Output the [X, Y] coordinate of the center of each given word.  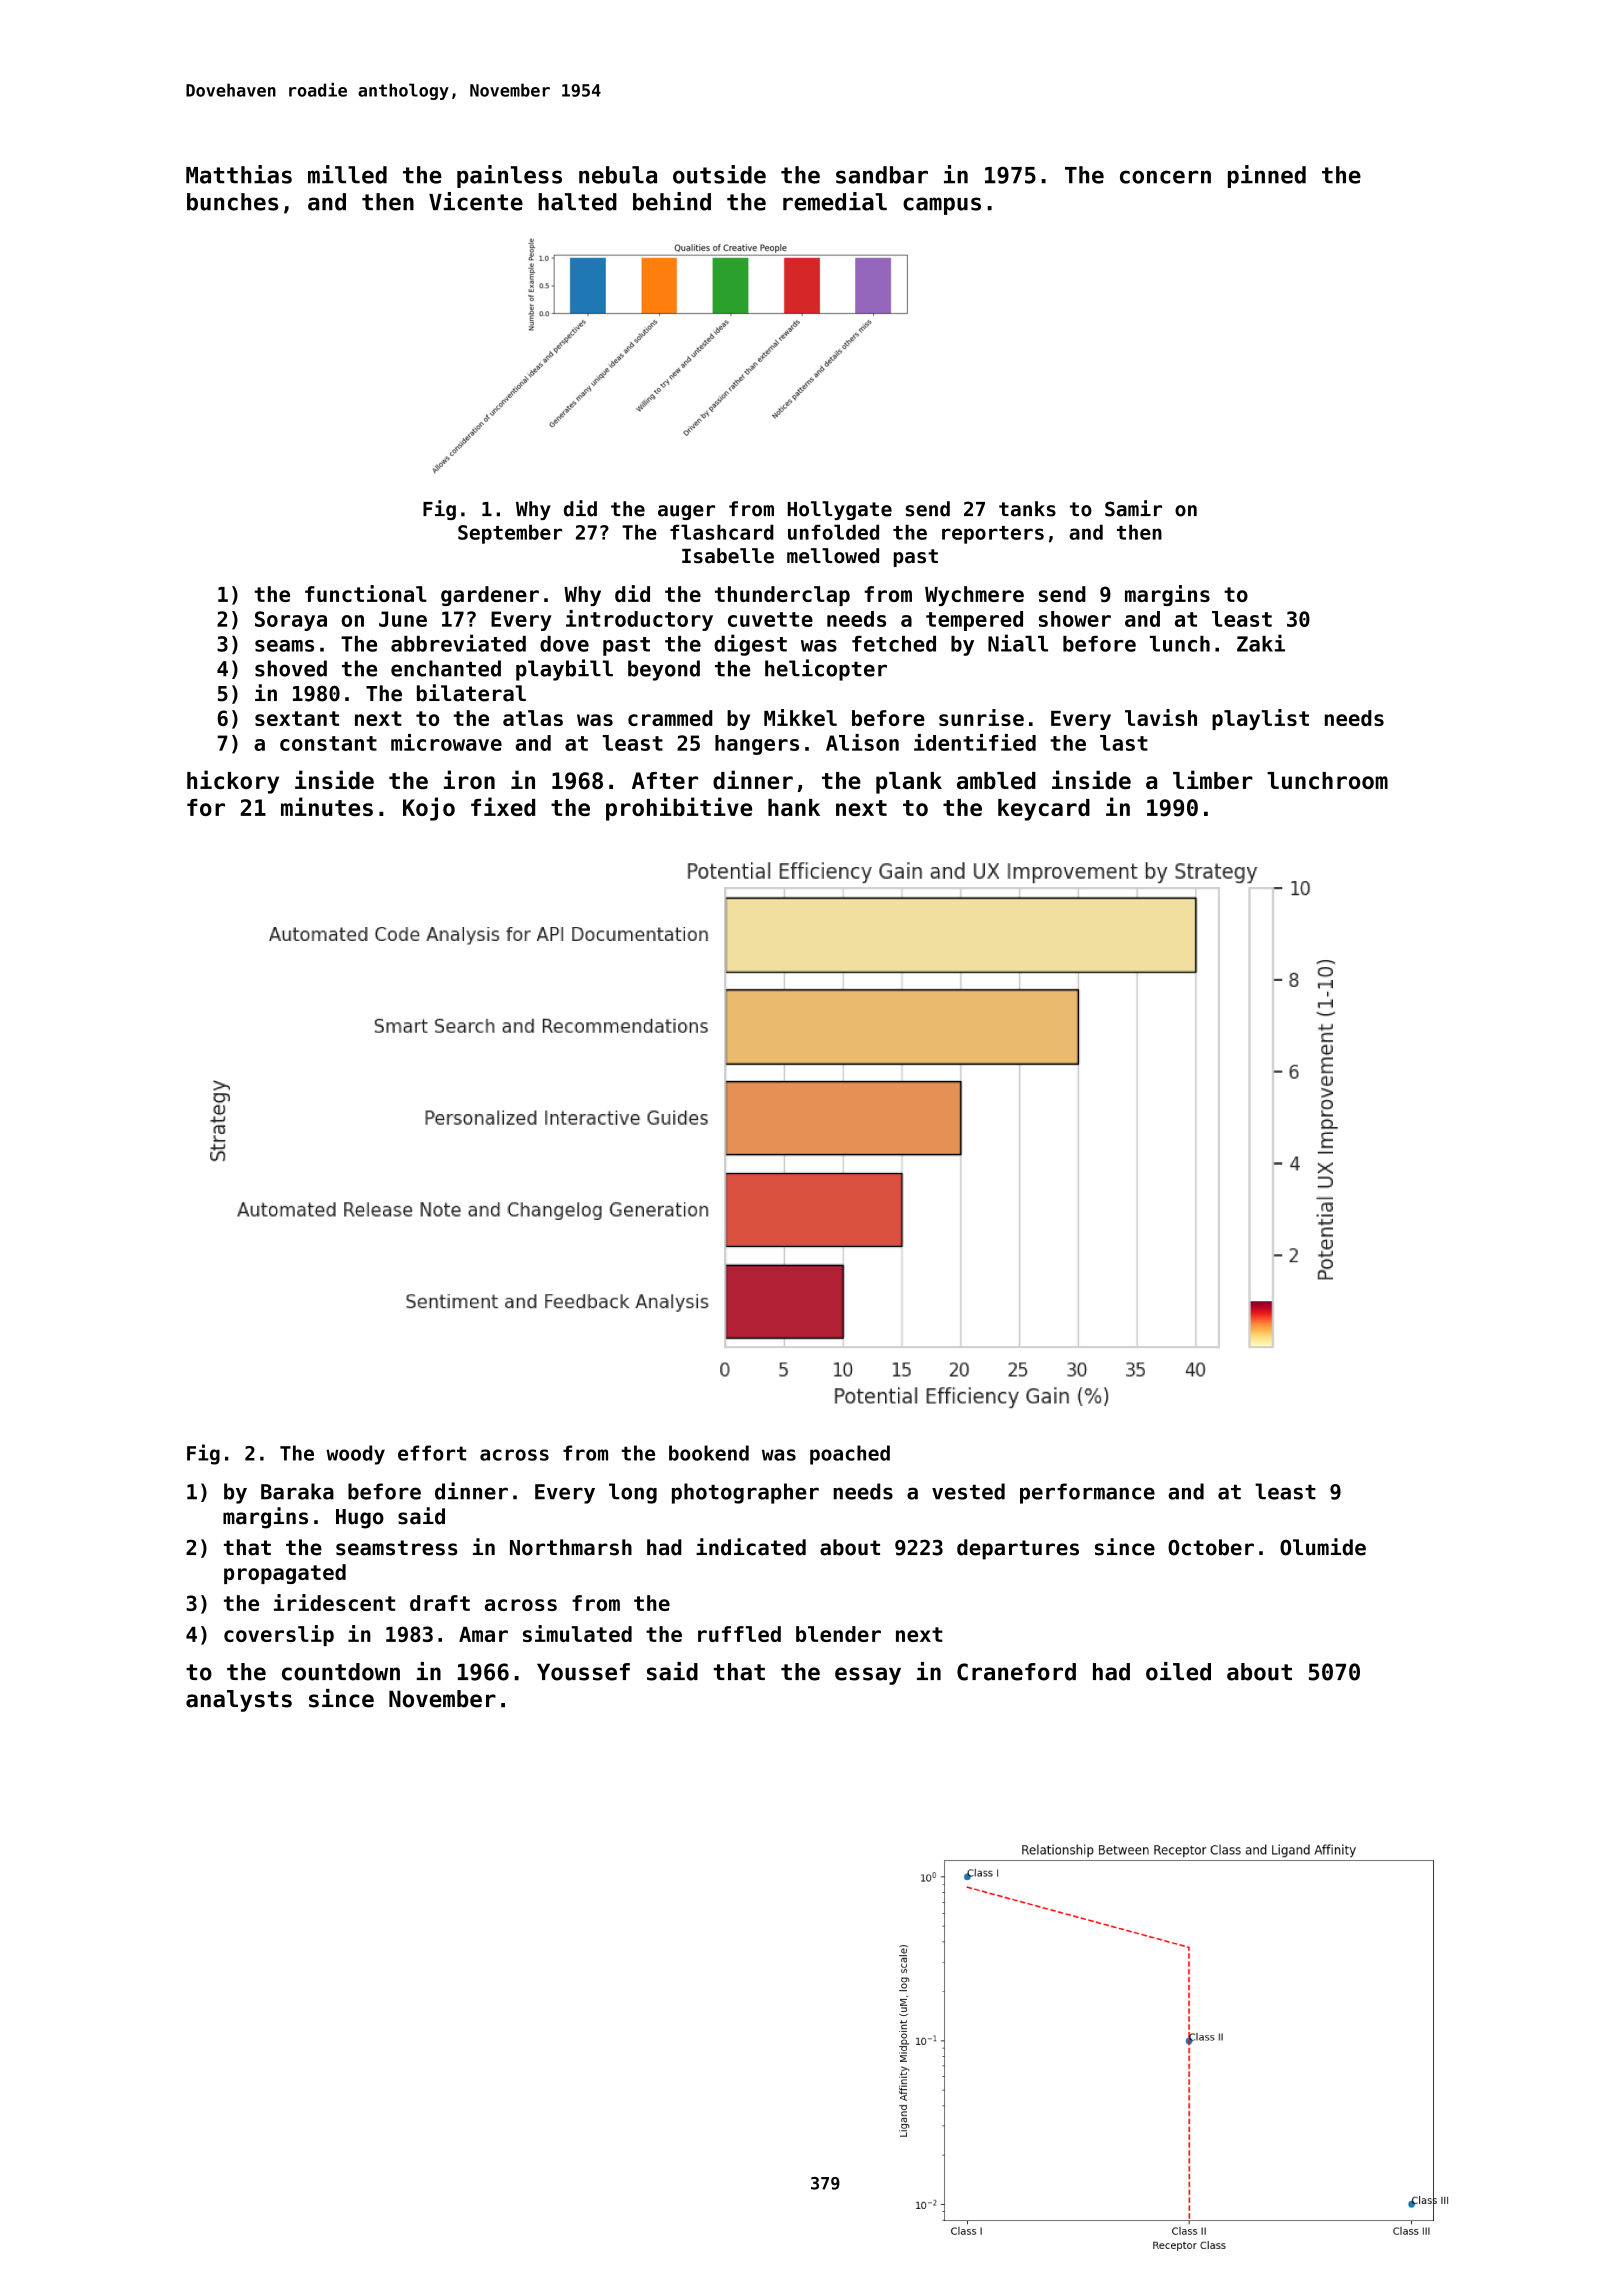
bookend [709, 1453]
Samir [1133, 508]
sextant [297, 718]
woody [355, 1455]
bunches [232, 202]
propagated [285, 1574]
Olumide [1323, 1547]
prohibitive [679, 809]
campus [942, 206]
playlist [1260, 719]
